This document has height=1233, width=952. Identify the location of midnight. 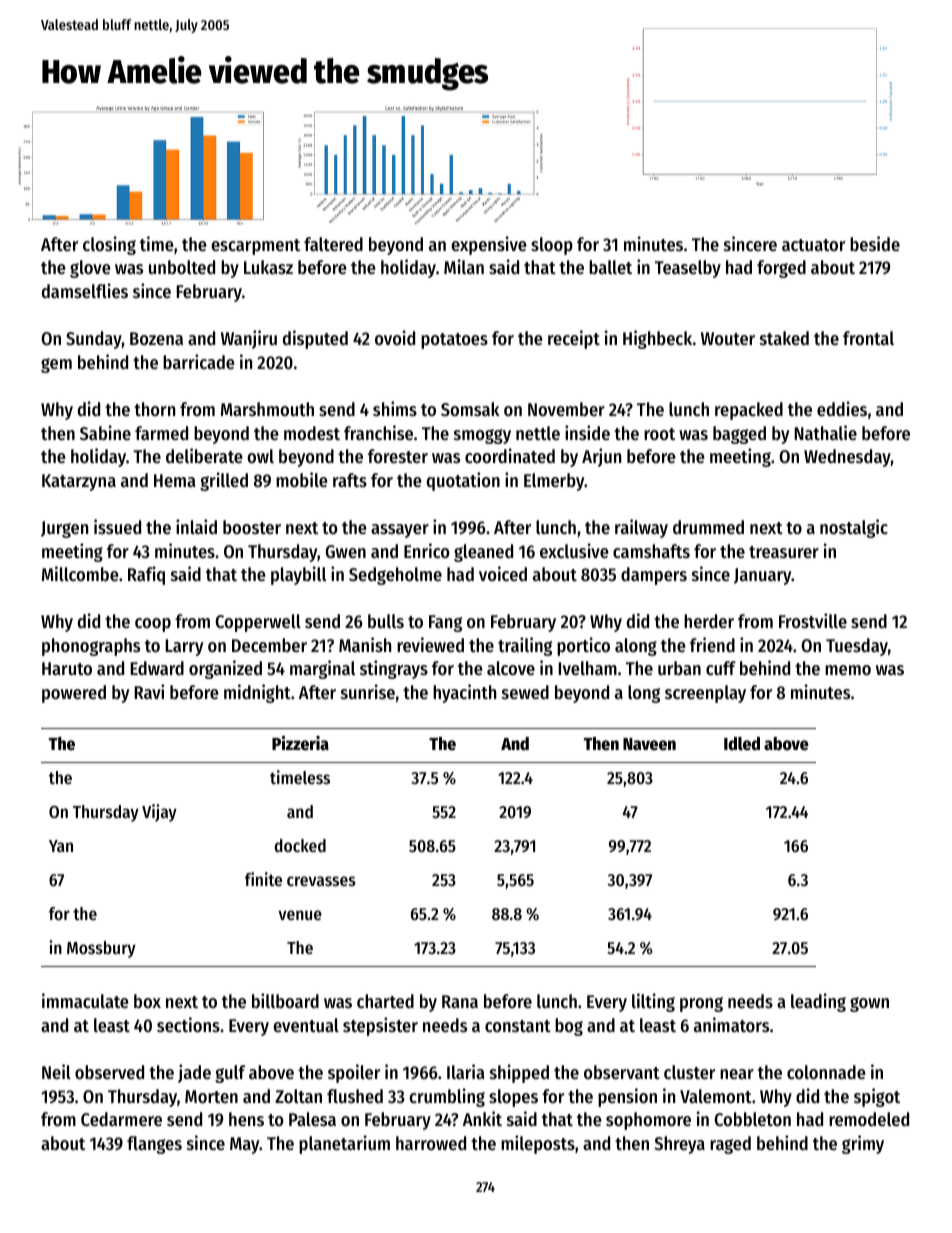
(257, 693).
